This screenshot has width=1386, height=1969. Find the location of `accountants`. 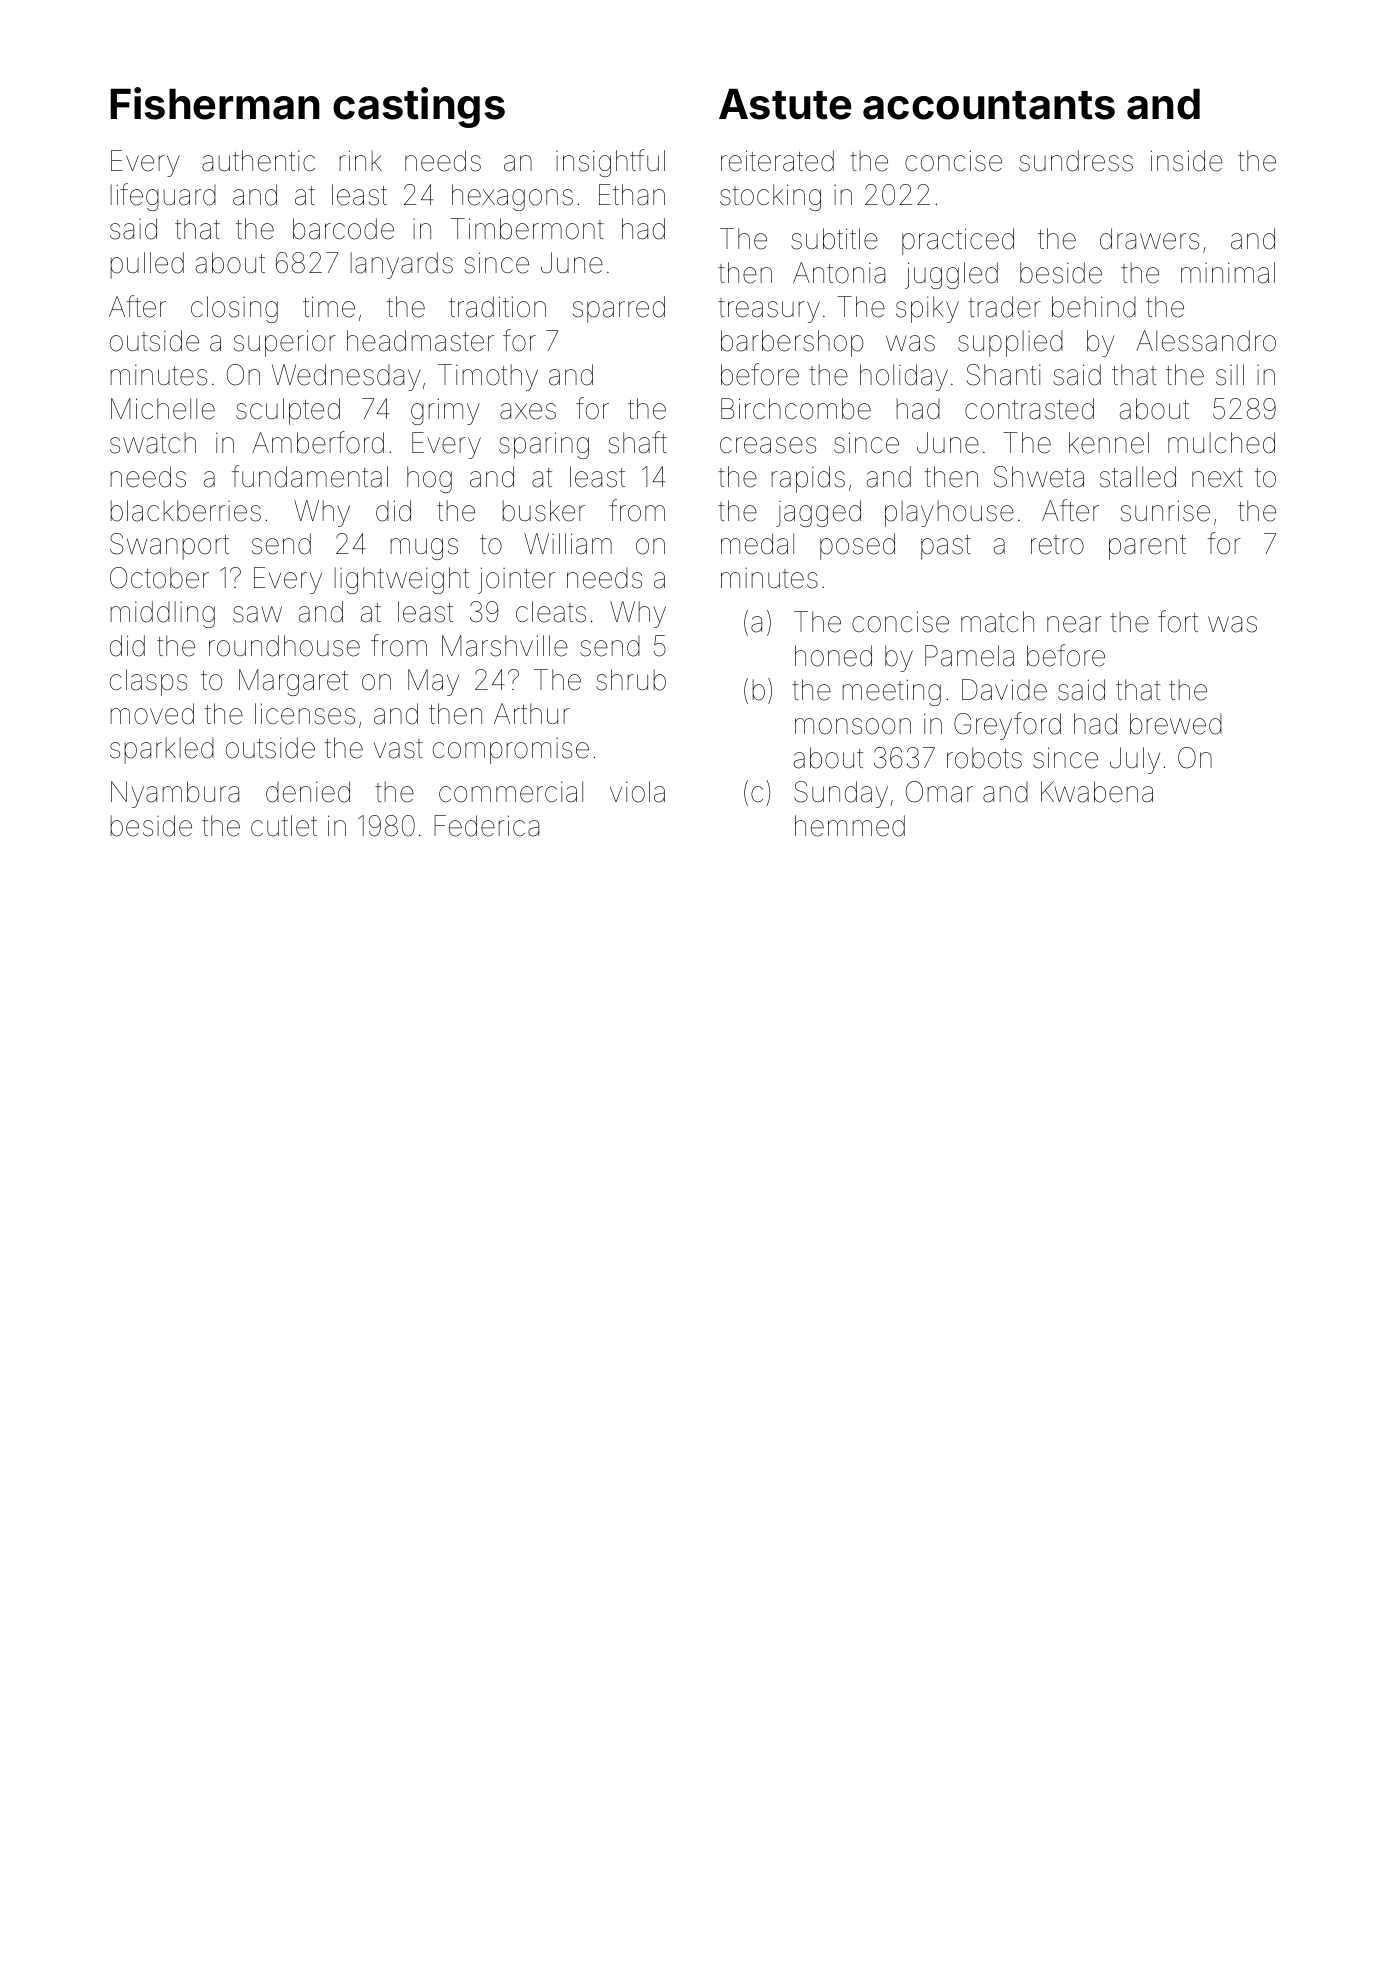

accountants is located at coordinates (989, 105).
